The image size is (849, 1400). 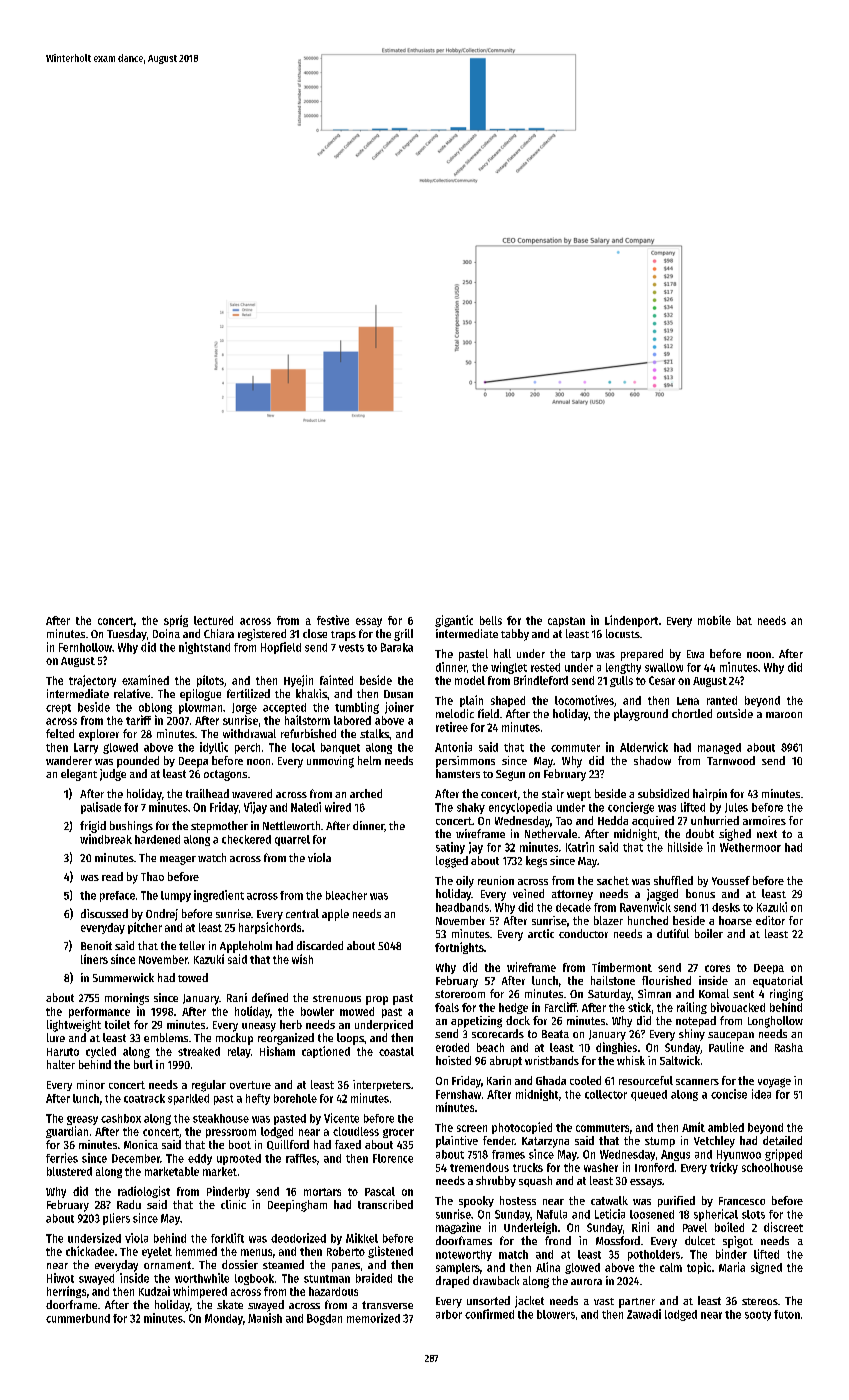 What do you see at coordinates (262, 635) in the document?
I see `registered` at bounding box center [262, 635].
